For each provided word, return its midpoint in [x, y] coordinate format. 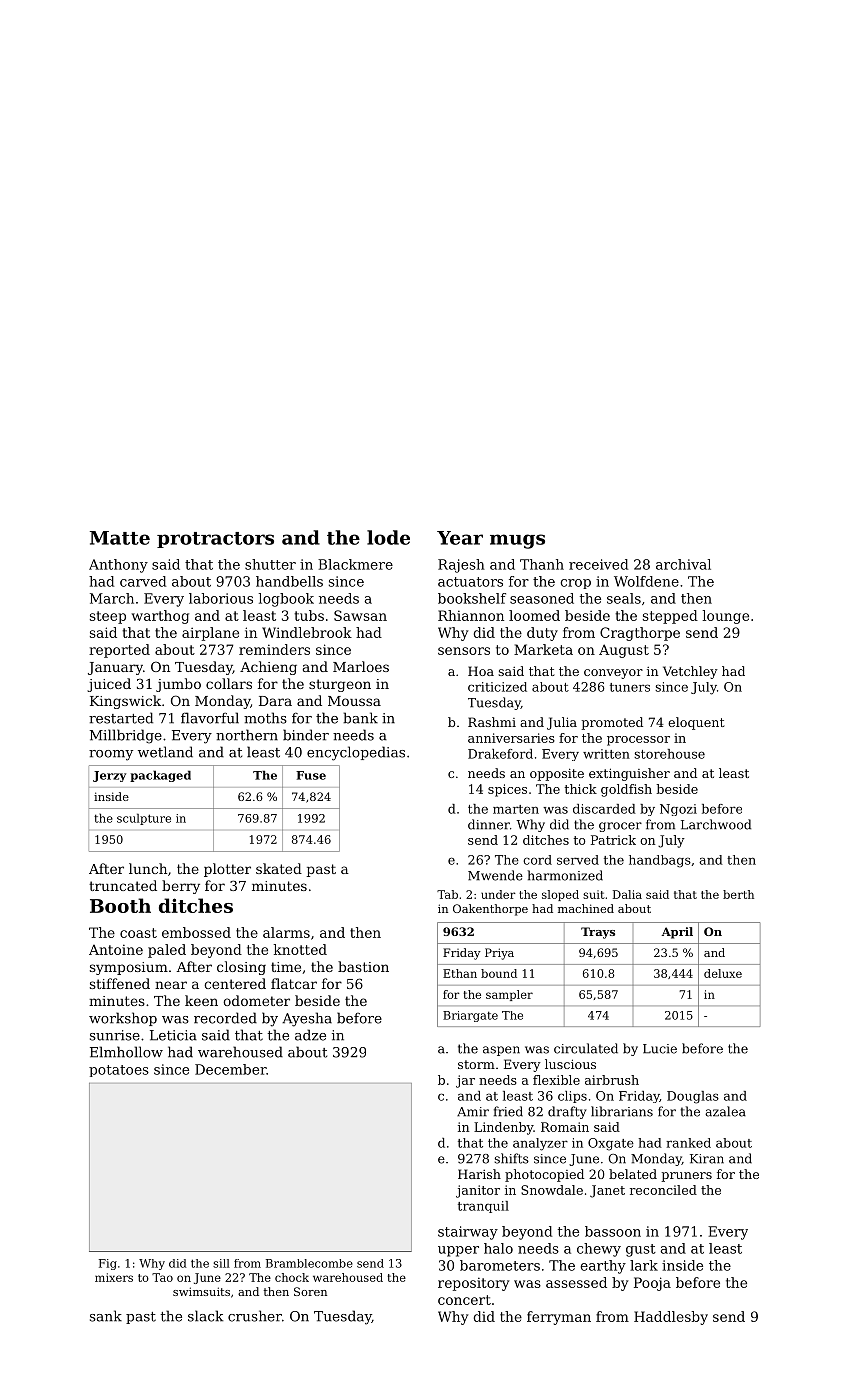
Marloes [361, 666]
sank [106, 1316]
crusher [255, 1316]
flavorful [210, 718]
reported [119, 651]
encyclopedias [356, 753]
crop [575, 584]
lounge [726, 617]
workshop [123, 1019]
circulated [586, 1048]
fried [508, 1111]
